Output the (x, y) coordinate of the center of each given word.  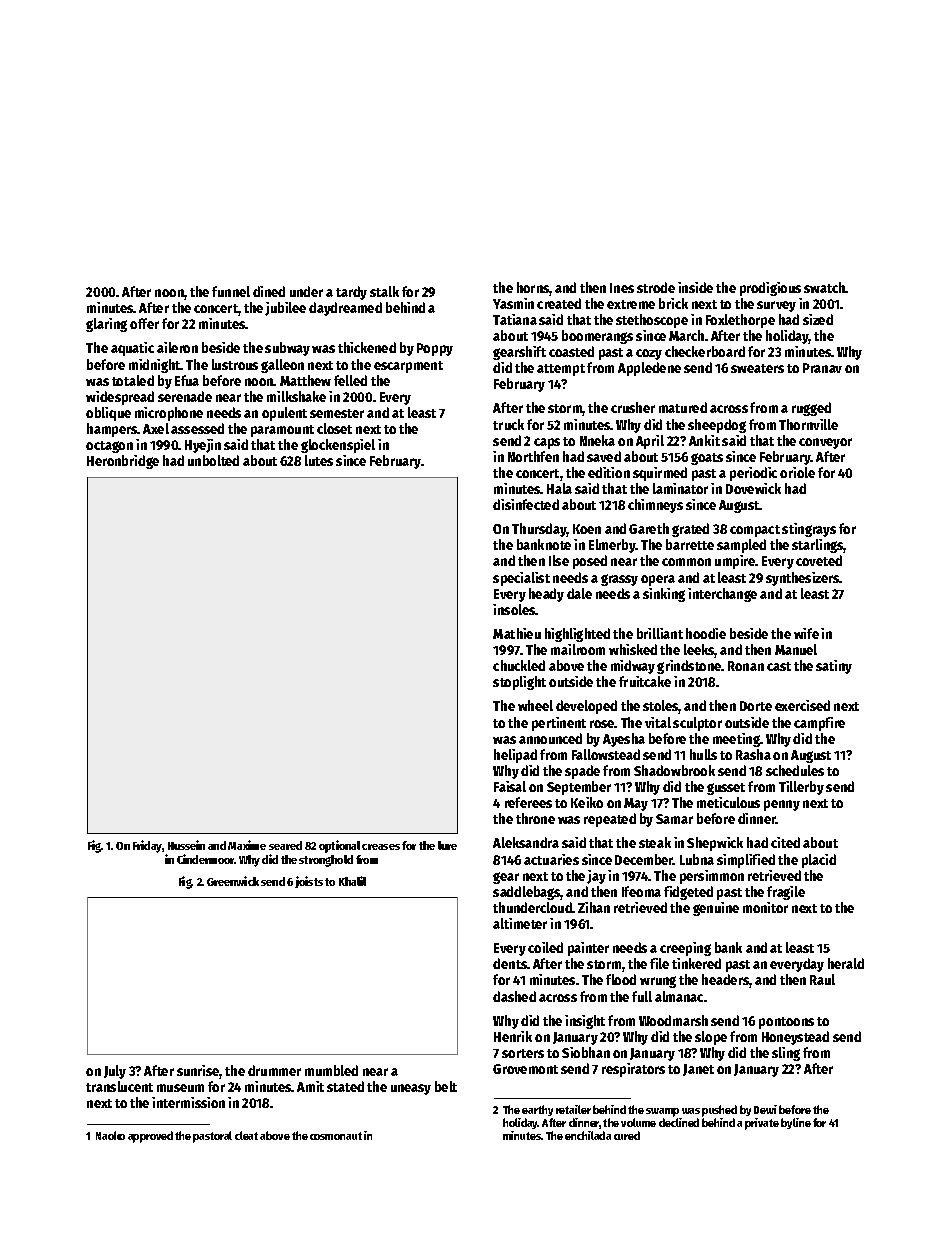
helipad (515, 756)
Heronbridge (123, 462)
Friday (147, 846)
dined (269, 291)
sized (818, 319)
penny (782, 805)
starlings (818, 546)
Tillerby (801, 788)
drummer (274, 1070)
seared (285, 845)
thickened (367, 347)
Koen (587, 529)
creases (381, 847)
